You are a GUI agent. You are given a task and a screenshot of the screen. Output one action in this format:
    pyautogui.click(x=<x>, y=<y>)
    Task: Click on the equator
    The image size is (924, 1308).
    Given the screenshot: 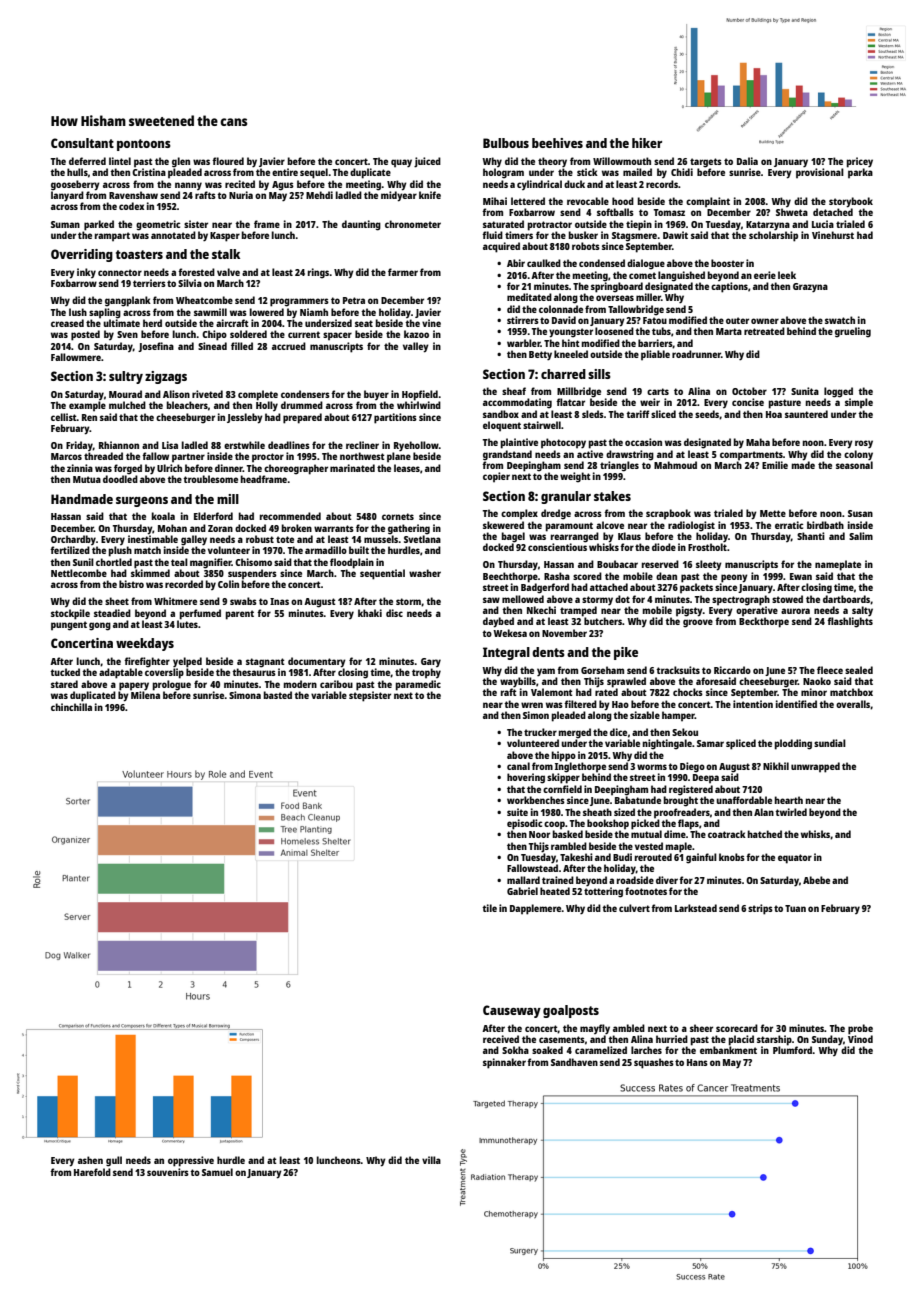 What is the action you would take?
    pyautogui.click(x=795, y=859)
